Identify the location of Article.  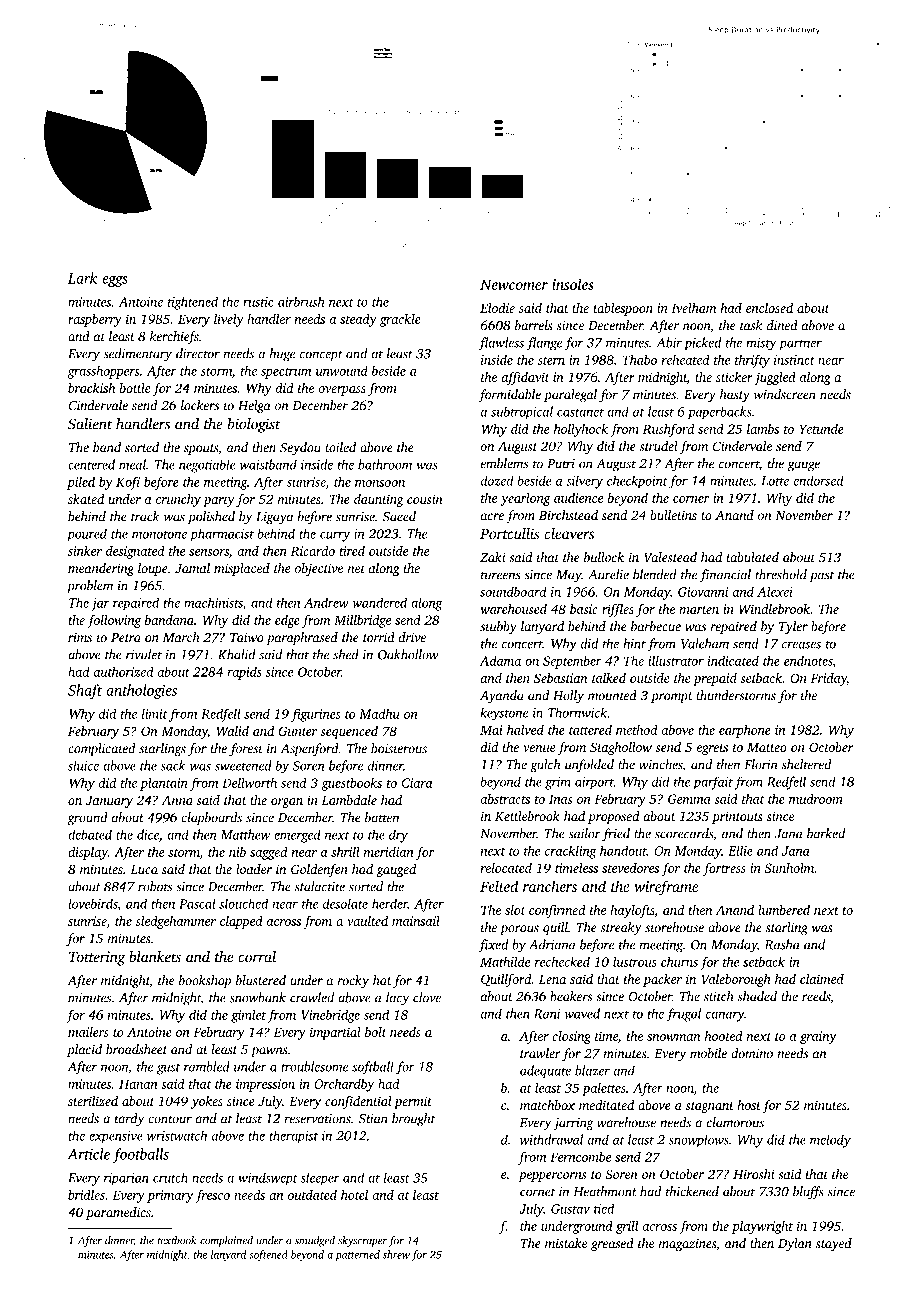
(88, 1154).
